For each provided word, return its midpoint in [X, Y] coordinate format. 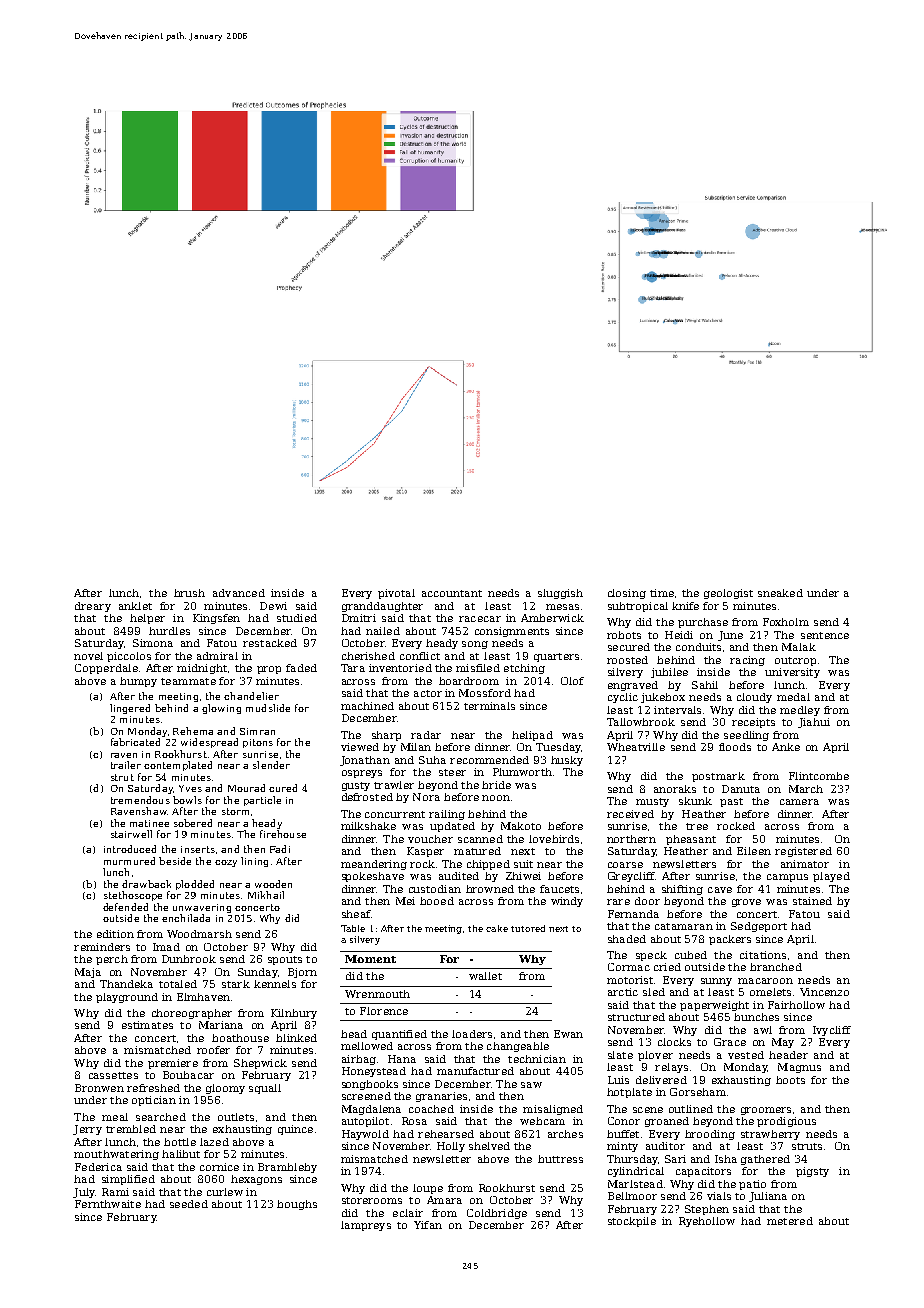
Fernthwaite [108, 1204]
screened [366, 1096]
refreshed [153, 1088]
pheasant [691, 840]
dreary [93, 607]
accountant [452, 593]
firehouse [283, 834]
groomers [766, 1111]
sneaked [780, 593]
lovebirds [554, 839]
